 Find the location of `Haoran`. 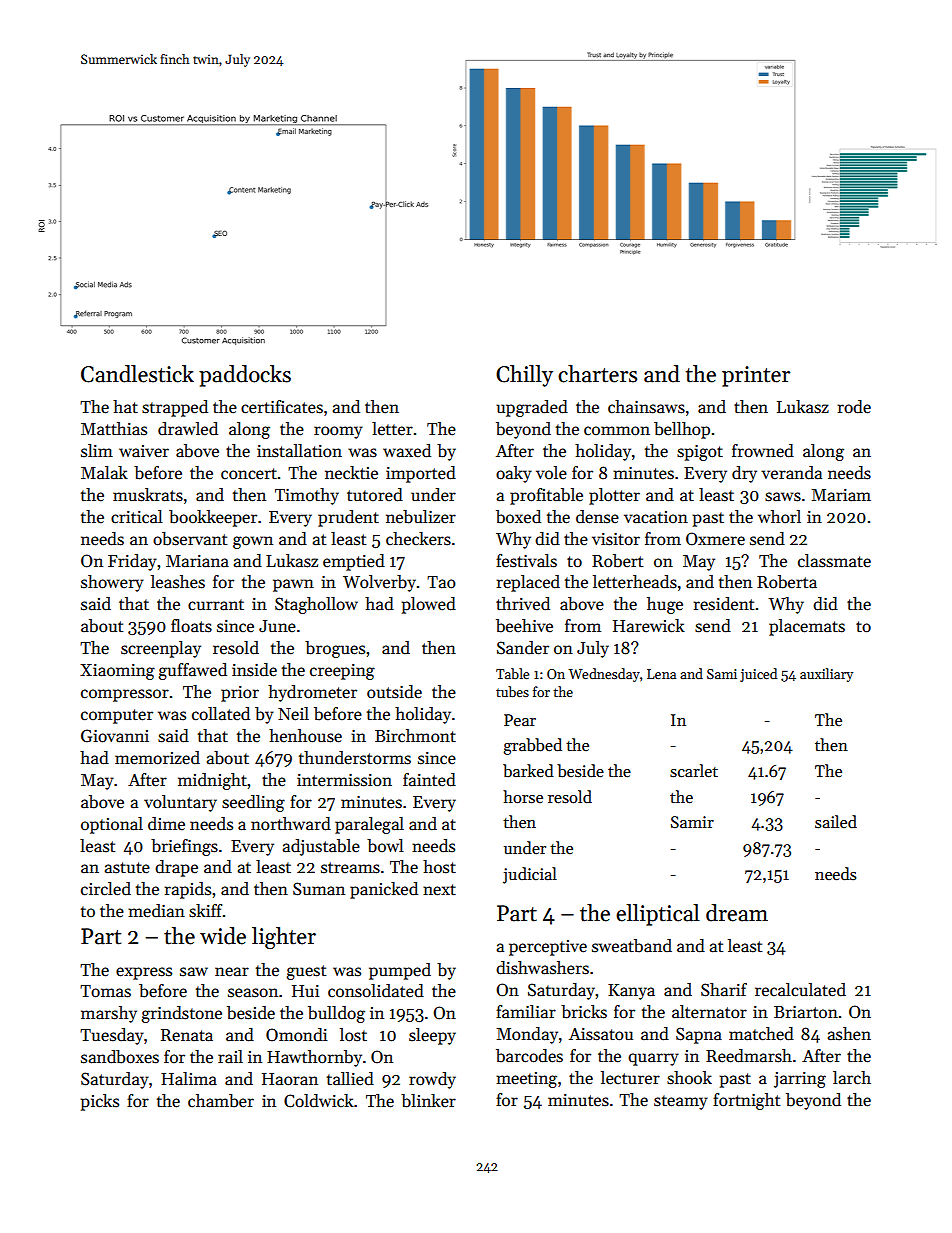

Haoran is located at coordinates (290, 1079).
